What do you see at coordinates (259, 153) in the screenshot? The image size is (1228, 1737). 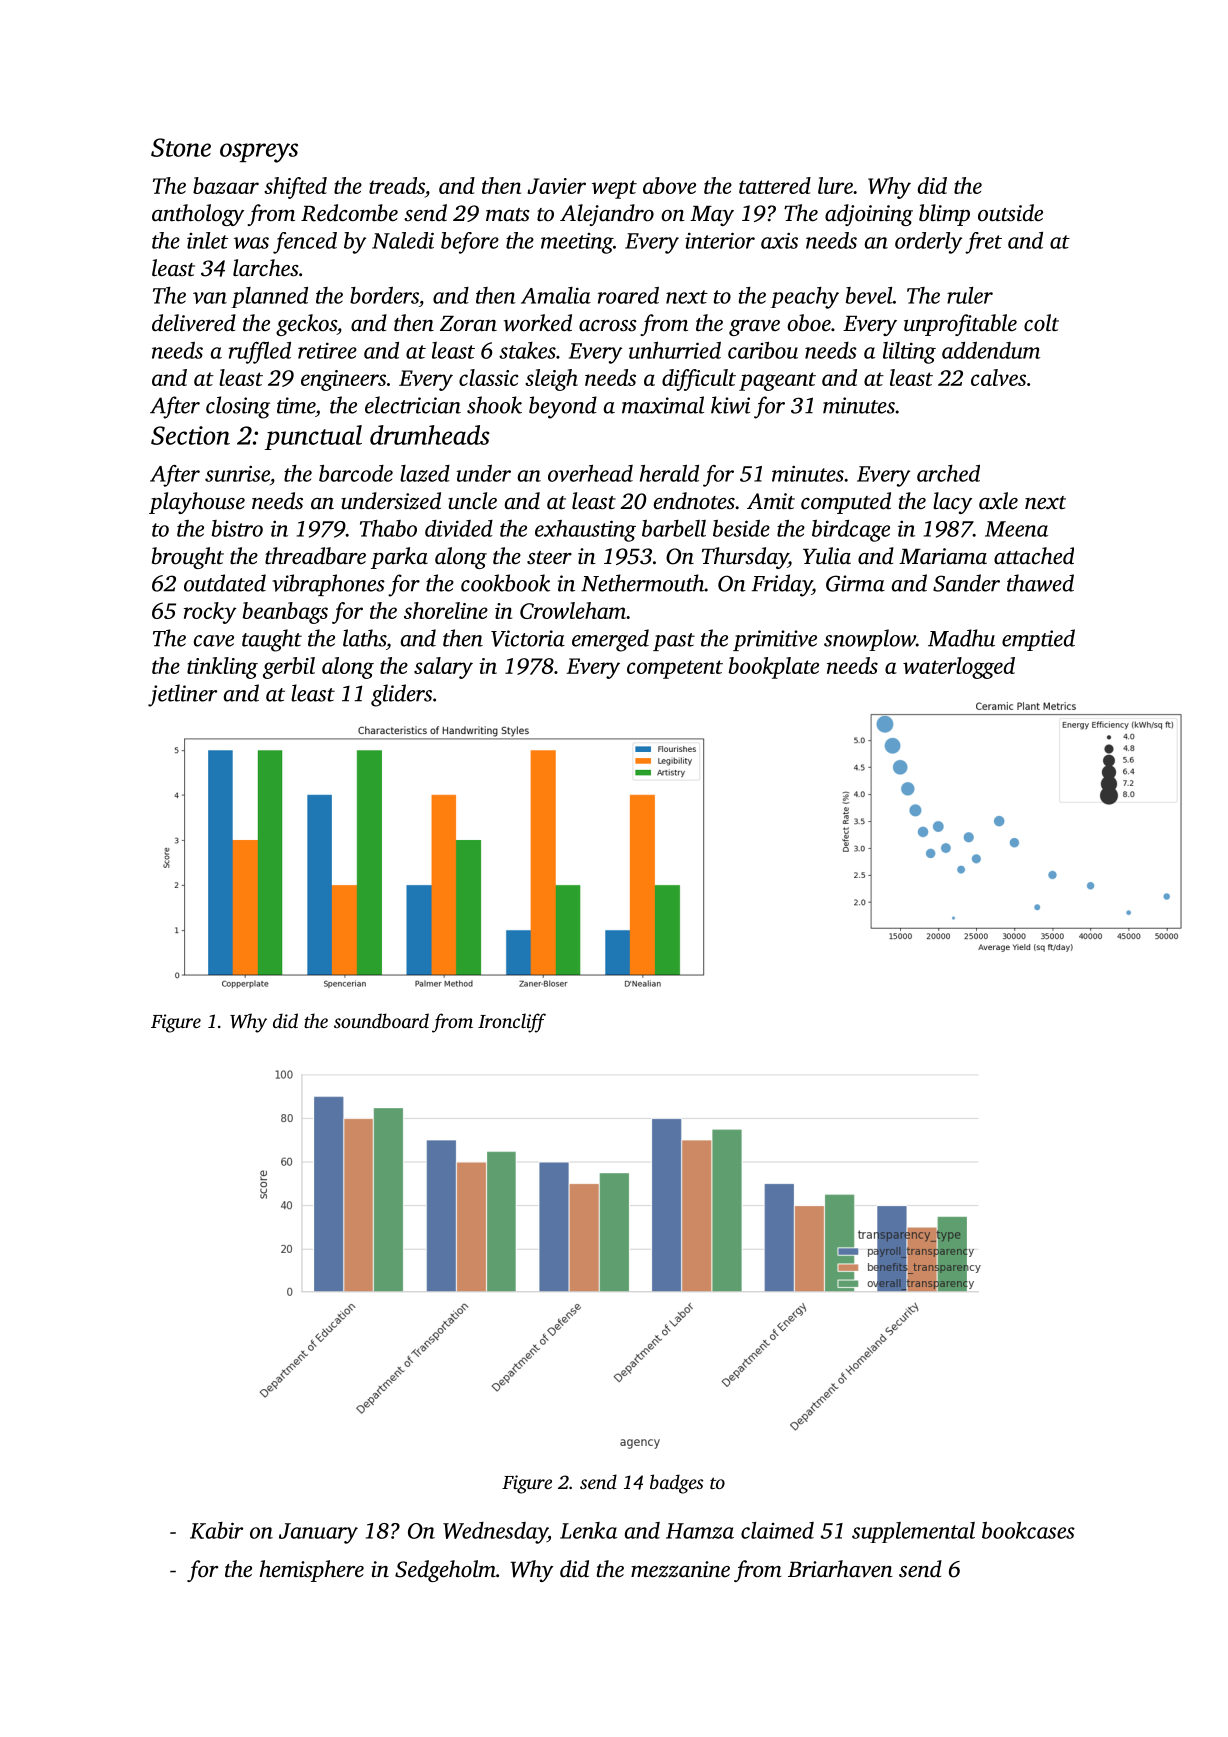 I see `ospreys` at bounding box center [259, 153].
